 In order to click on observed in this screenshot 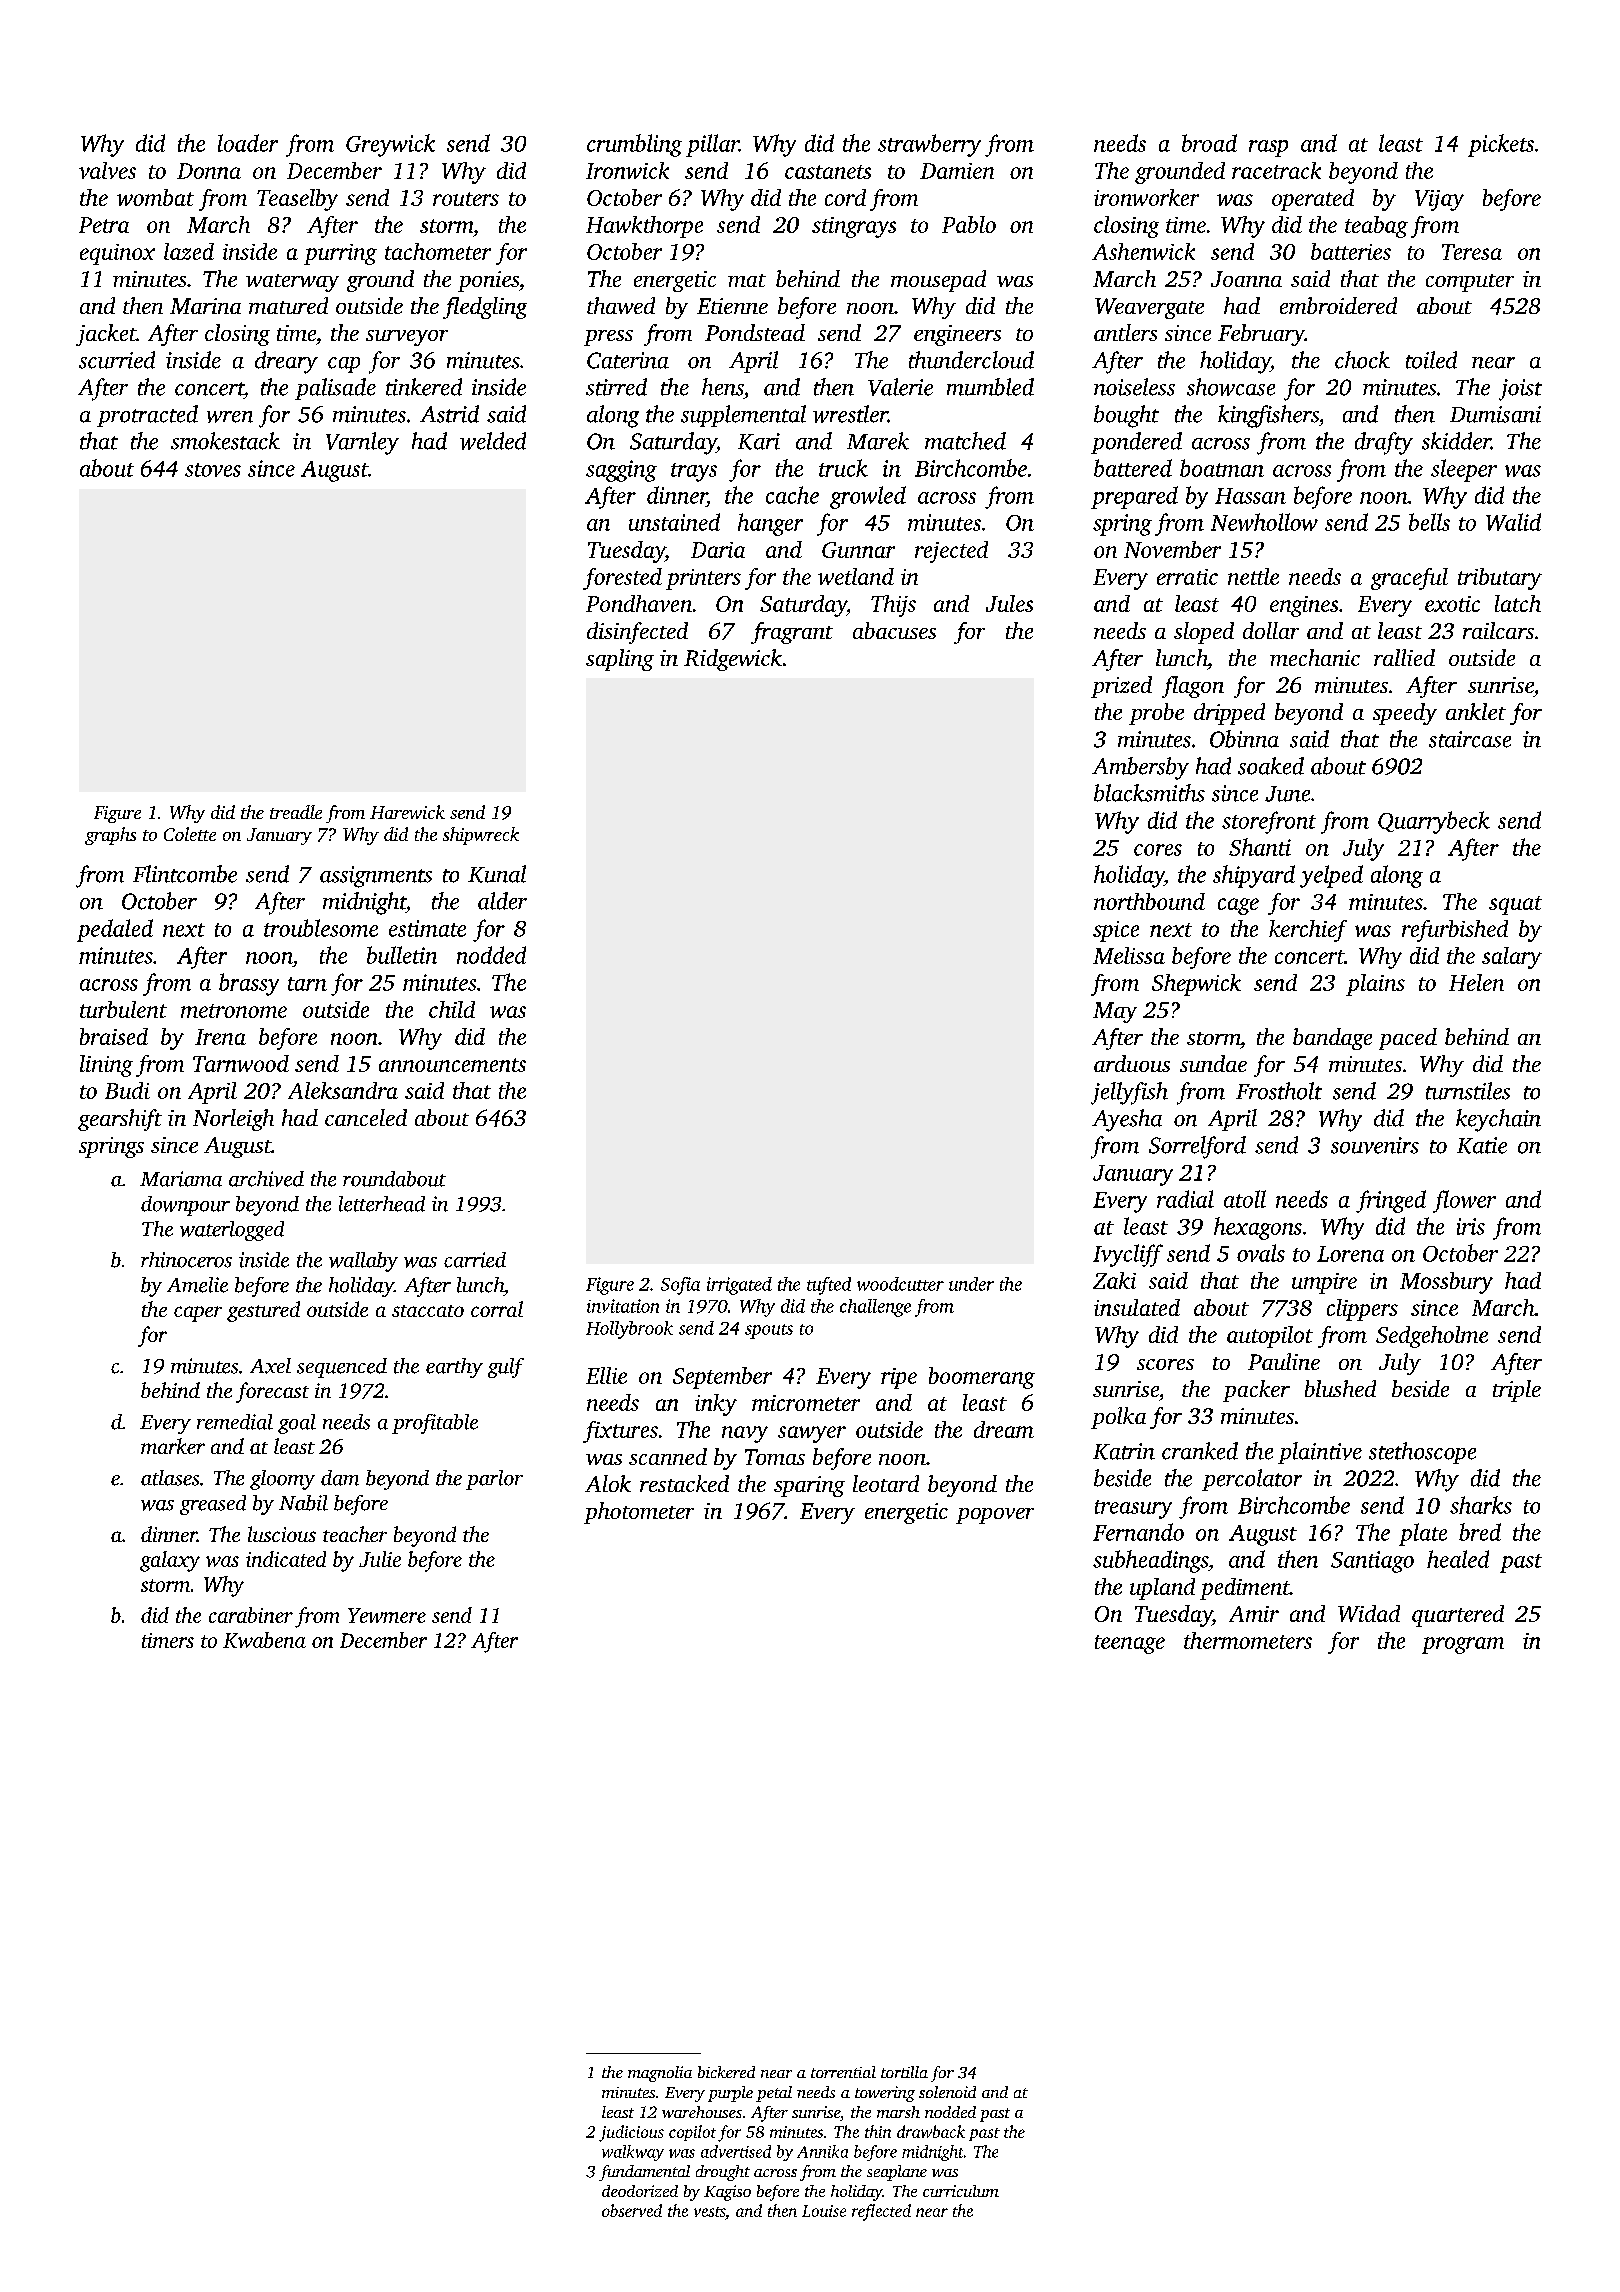, I will do `click(632, 2210)`.
